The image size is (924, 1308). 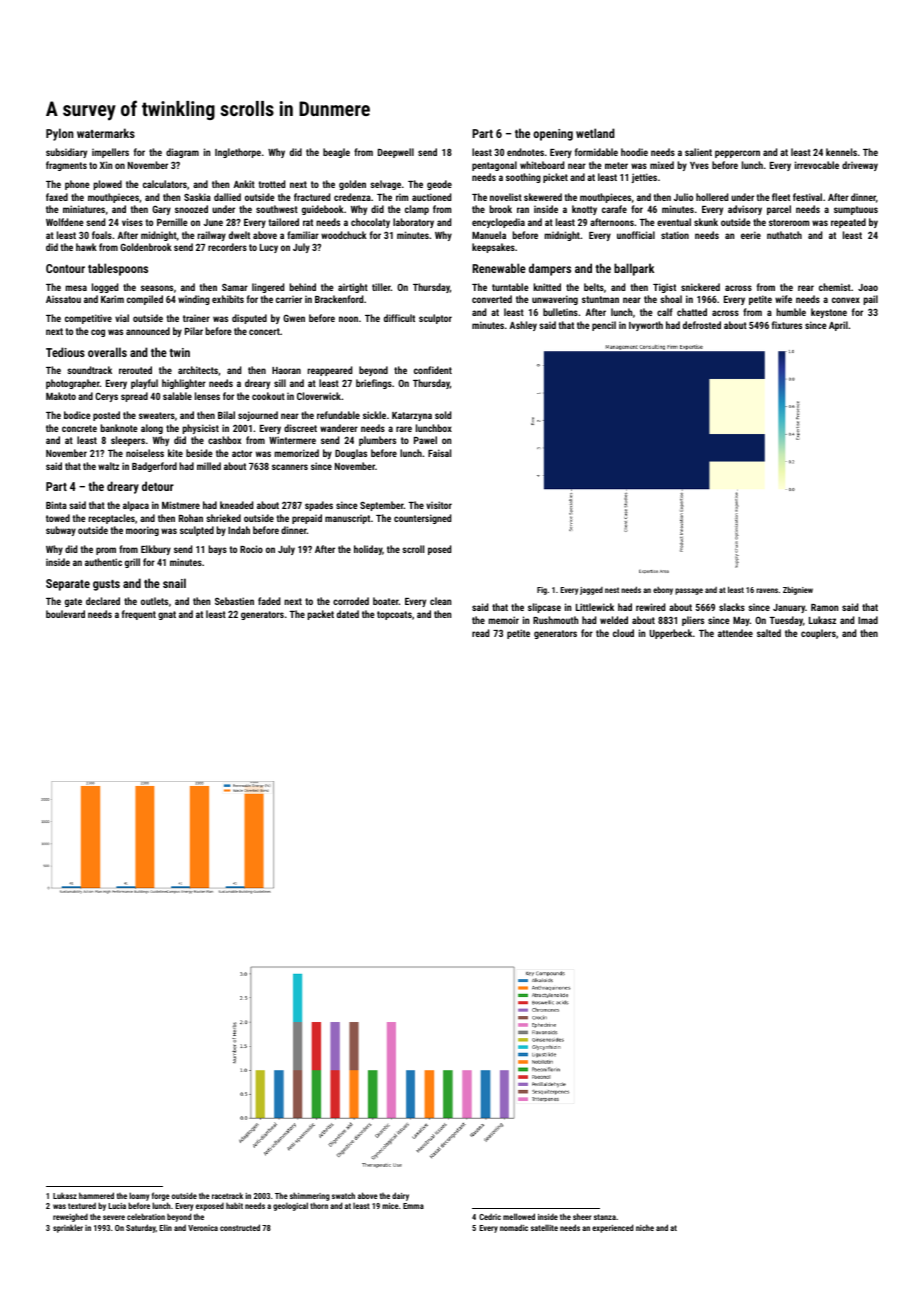 What do you see at coordinates (182, 153) in the screenshot?
I see `diagram` at bounding box center [182, 153].
